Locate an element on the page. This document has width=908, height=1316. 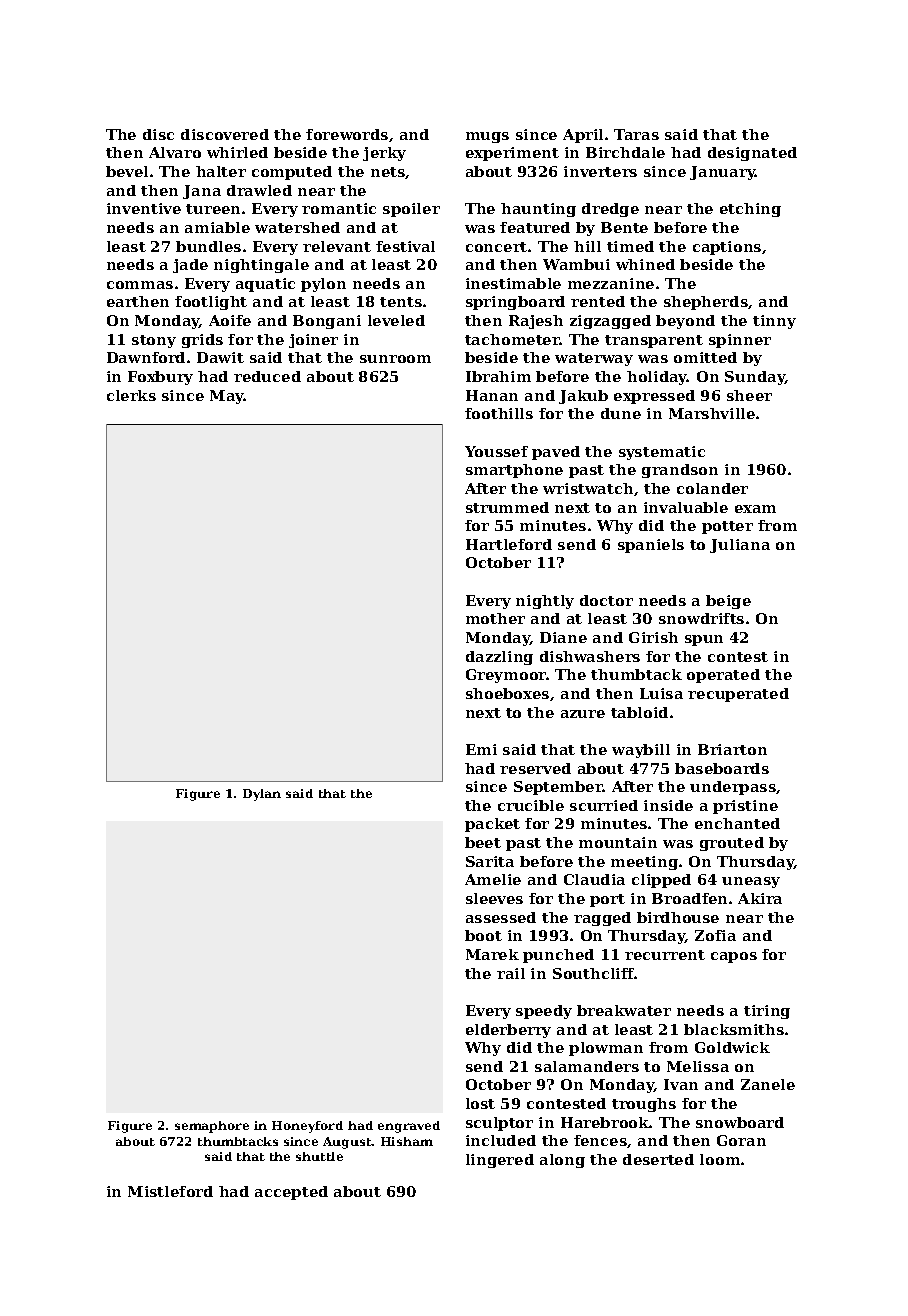
Diane is located at coordinates (563, 637).
